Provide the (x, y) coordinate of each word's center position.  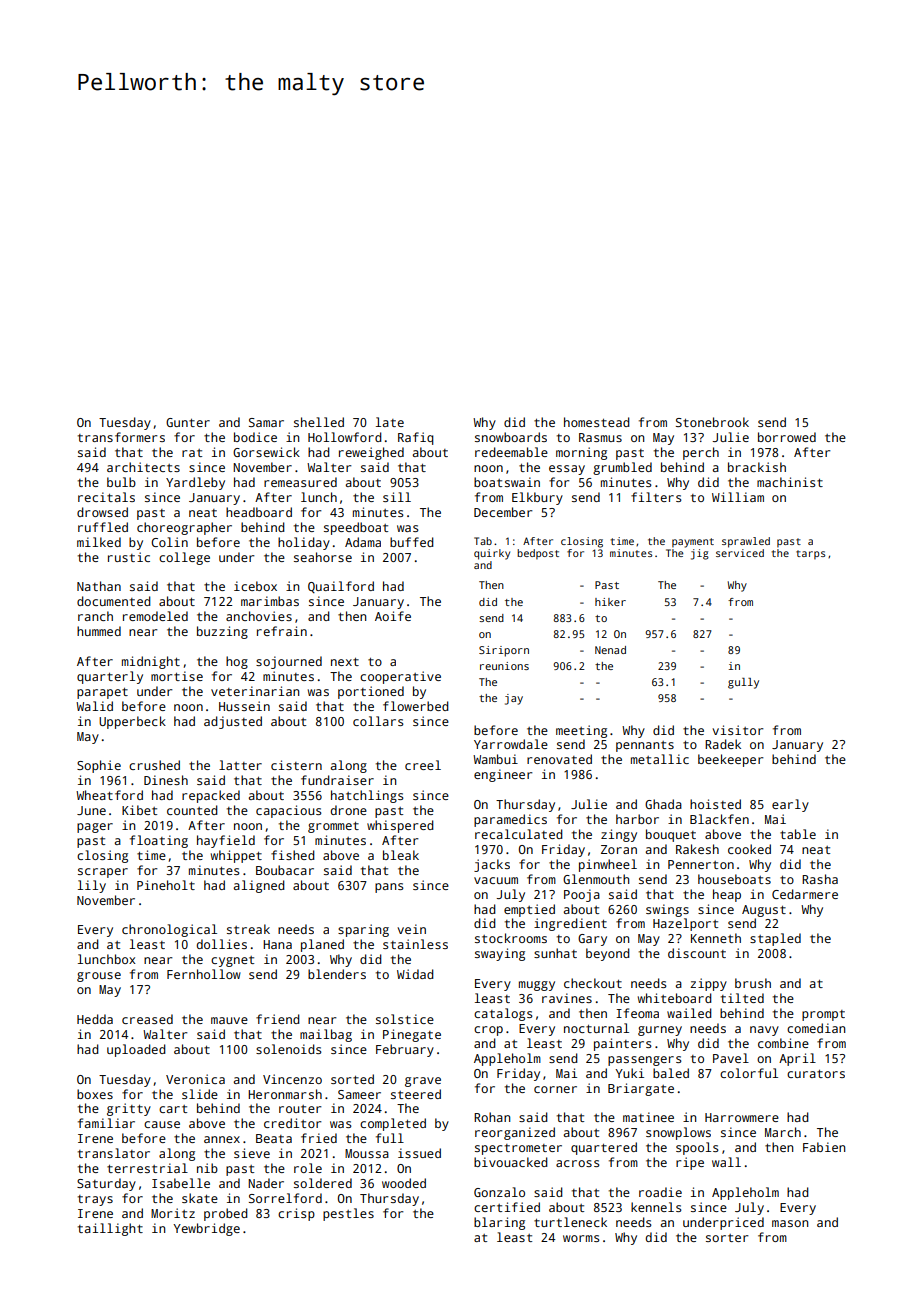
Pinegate (412, 1035)
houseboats (734, 879)
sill (397, 497)
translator (114, 1153)
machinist (790, 482)
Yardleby (195, 483)
